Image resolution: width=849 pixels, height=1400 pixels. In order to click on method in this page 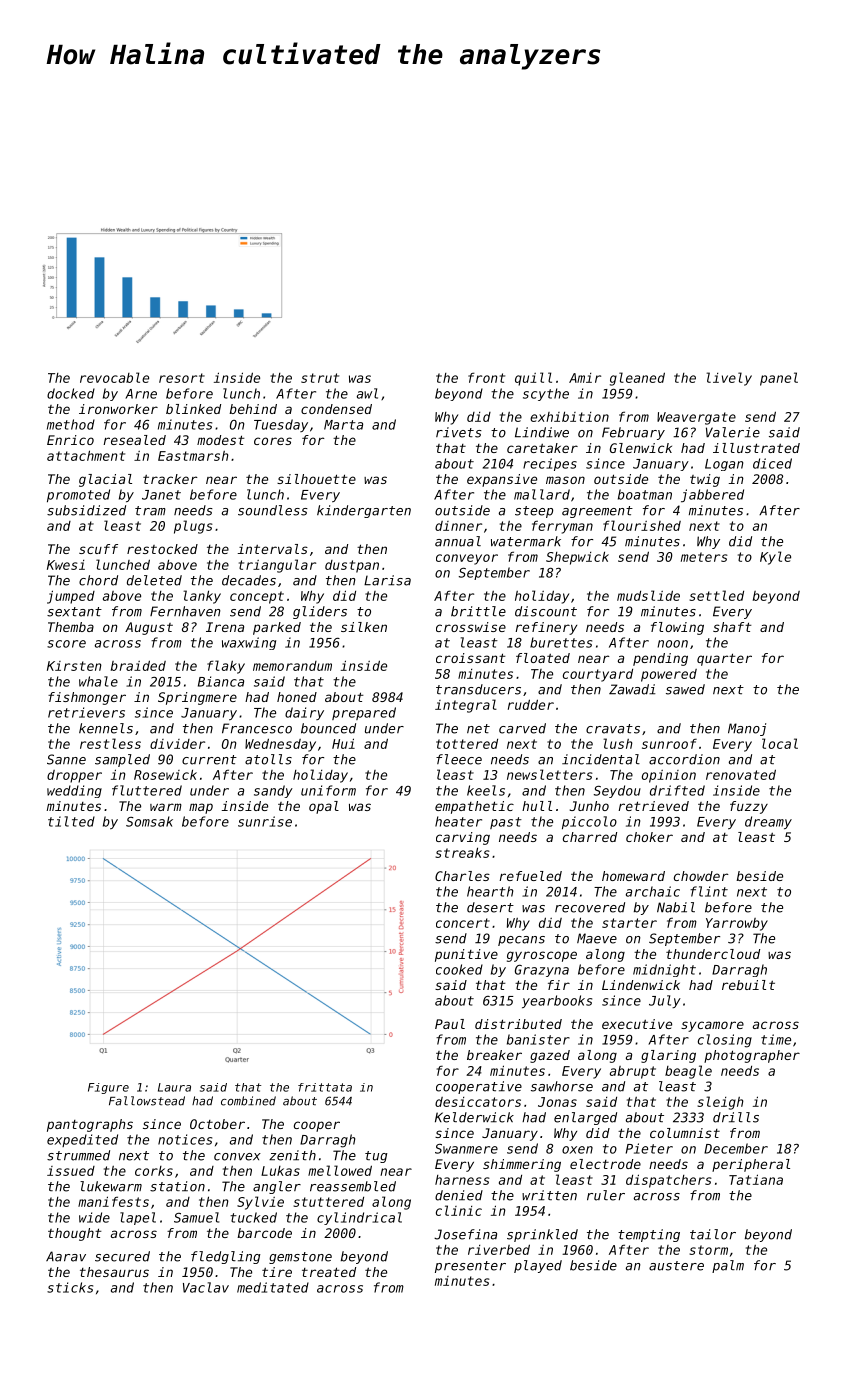, I will do `click(71, 424)`.
